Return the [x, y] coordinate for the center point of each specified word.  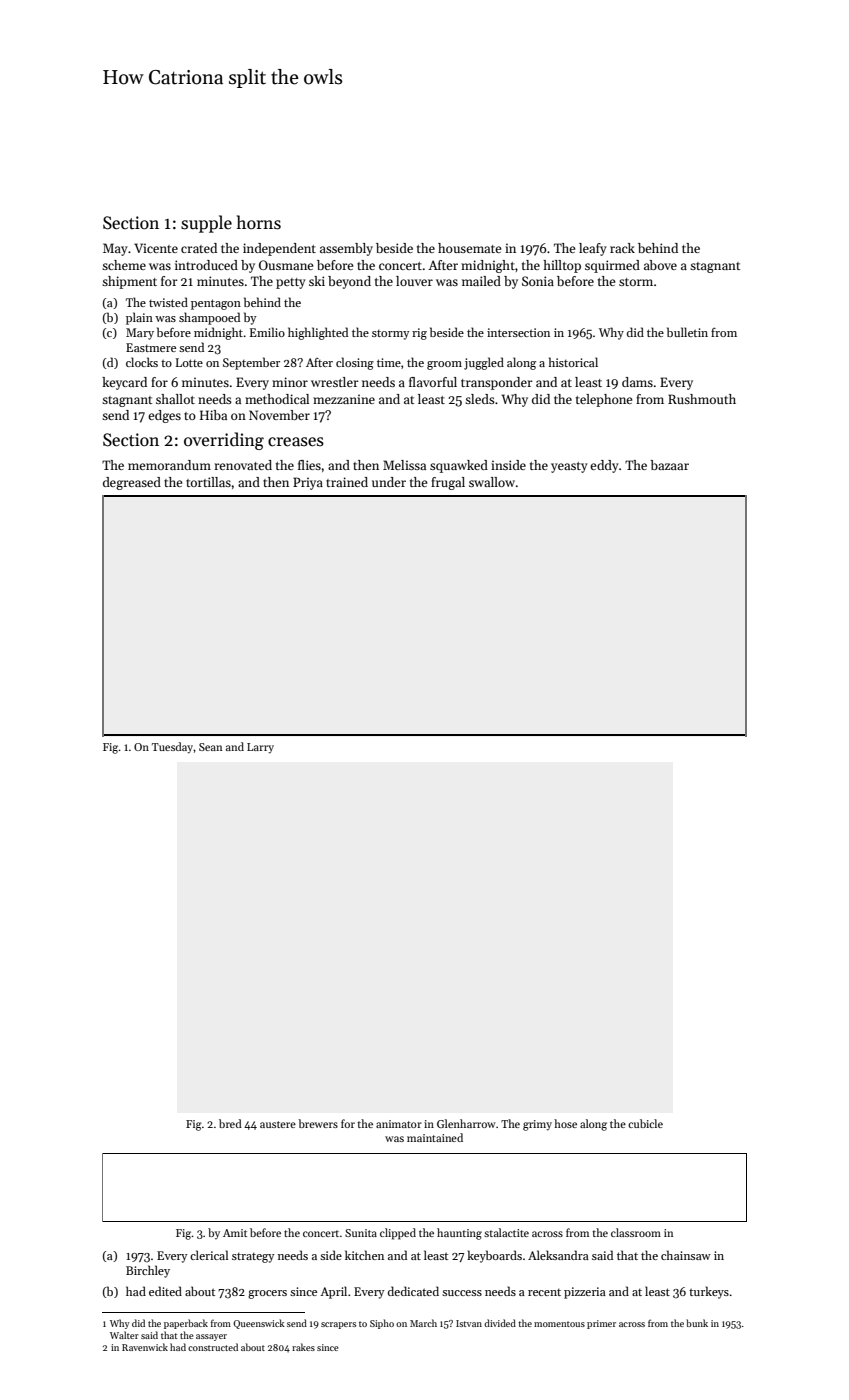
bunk [697, 1323]
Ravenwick [145, 1347]
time [389, 362]
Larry [260, 748]
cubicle [645, 1123]
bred [230, 1123]
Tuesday [173, 748]
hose [565, 1123]
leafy [593, 249]
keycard [124, 383]
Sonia [538, 281]
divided [500, 1323]
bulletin [687, 332]
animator [399, 1124]
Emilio [267, 332]
